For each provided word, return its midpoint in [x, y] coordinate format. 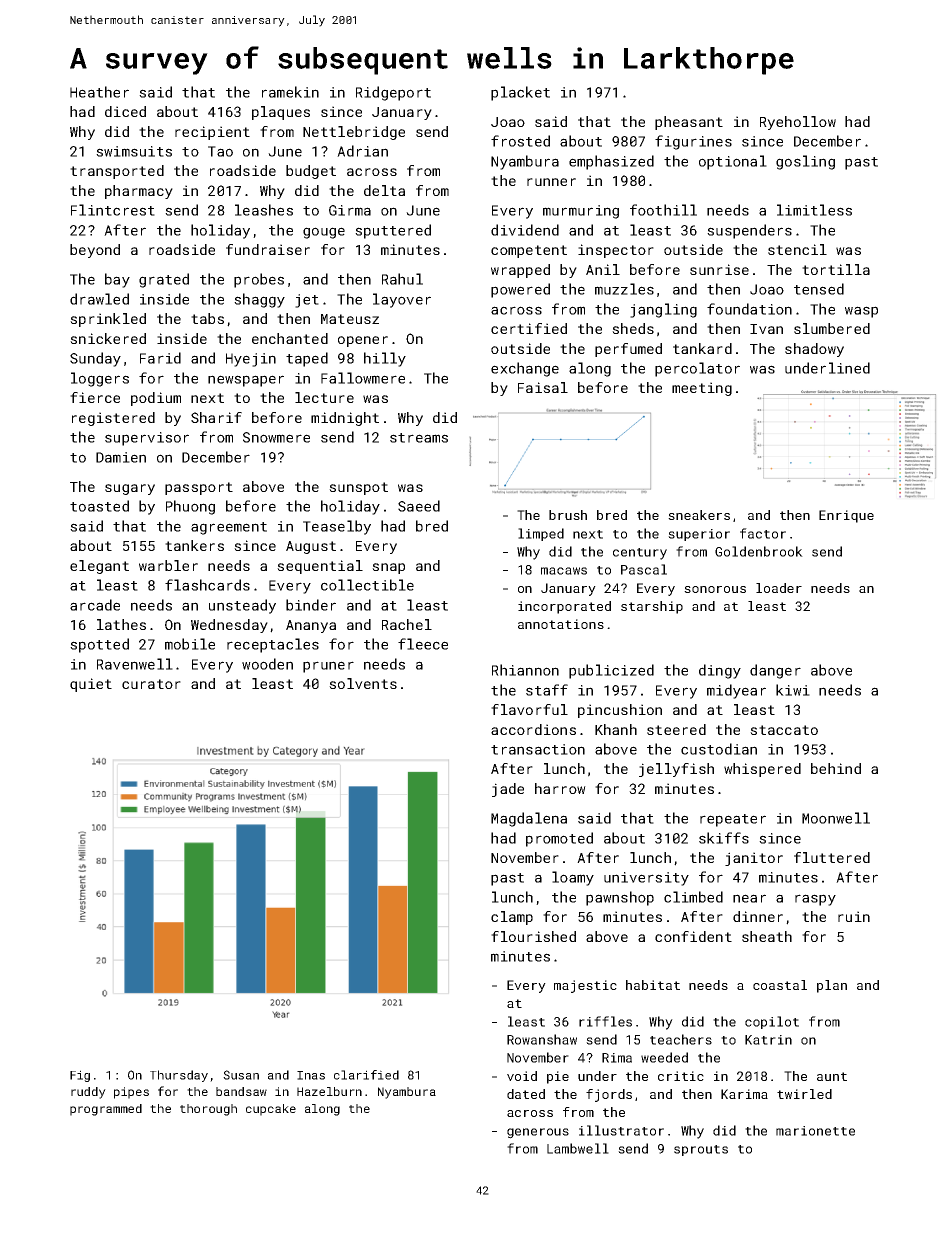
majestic [585, 986]
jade [508, 790]
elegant [99, 567]
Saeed [419, 506]
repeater [733, 820]
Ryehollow [798, 123]
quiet [91, 685]
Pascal [644, 569]
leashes [264, 210]
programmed [106, 1110]
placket [520, 93]
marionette [815, 1131]
